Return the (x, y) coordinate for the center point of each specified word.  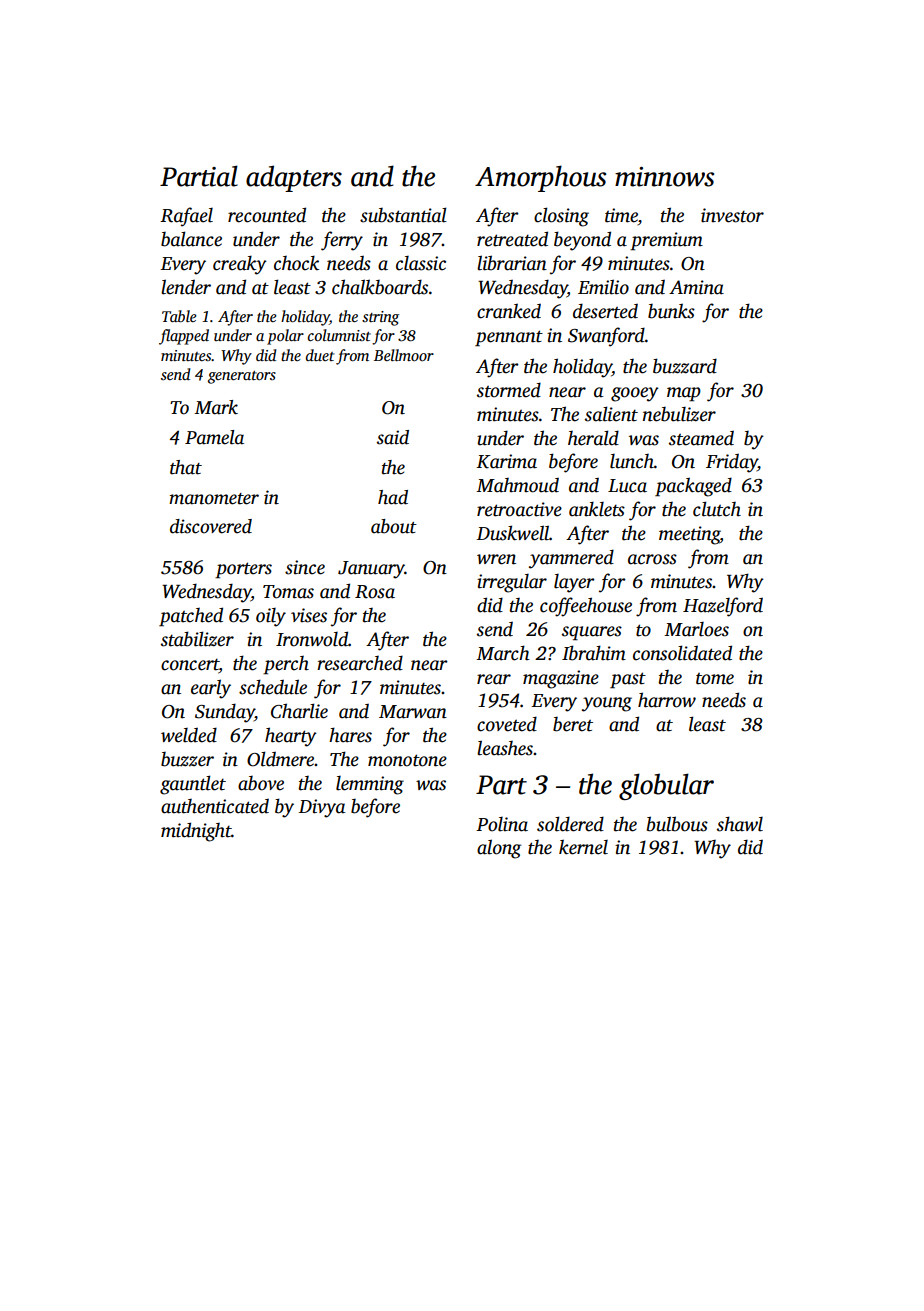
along (499, 849)
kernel (583, 847)
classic (421, 263)
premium (666, 241)
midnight (196, 832)
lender (186, 287)
